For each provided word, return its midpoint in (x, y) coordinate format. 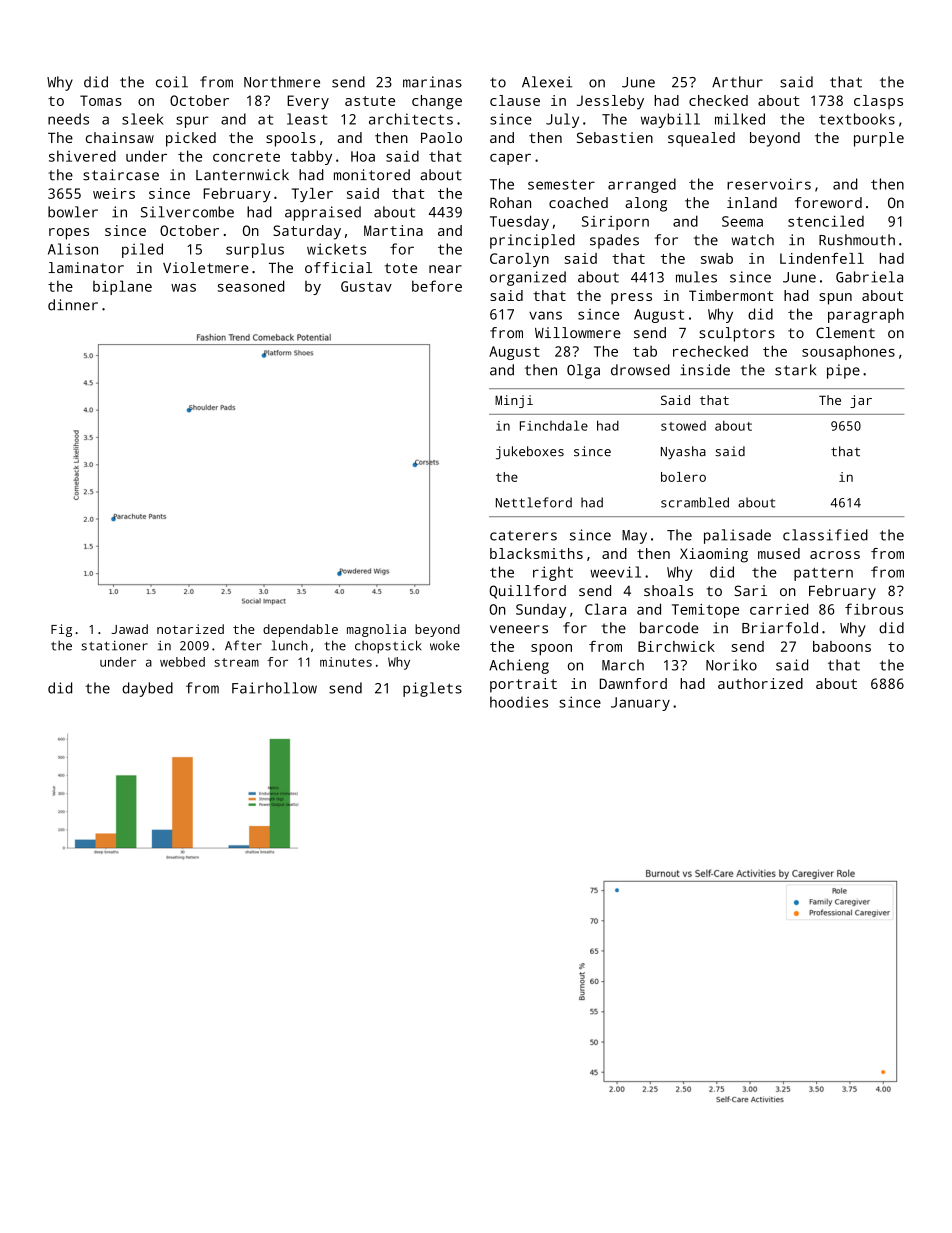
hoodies (519, 702)
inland (752, 202)
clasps (878, 102)
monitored (372, 175)
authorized (760, 683)
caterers (523, 536)
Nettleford (534, 502)
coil (172, 82)
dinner (73, 305)
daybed (147, 689)
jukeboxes (530, 453)
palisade (737, 536)
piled (142, 250)
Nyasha (683, 453)
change (437, 102)
